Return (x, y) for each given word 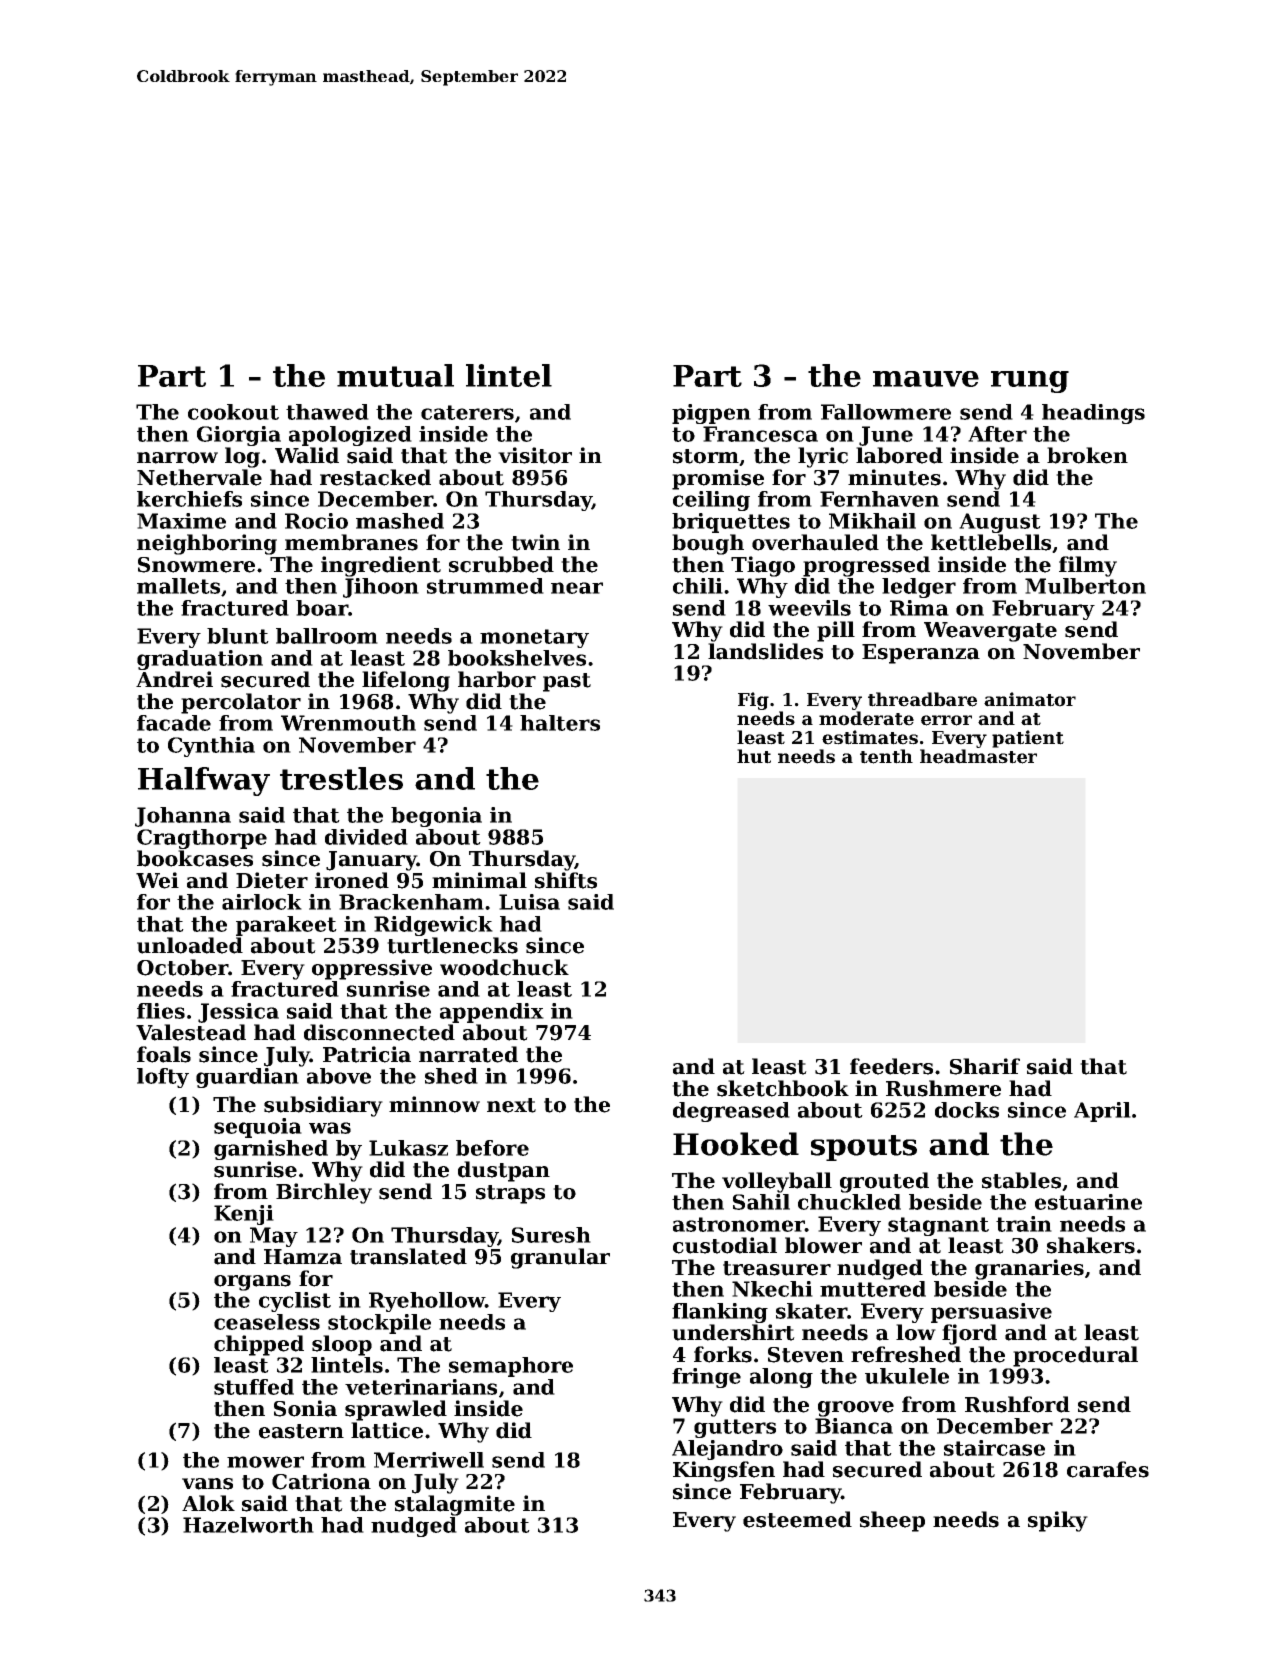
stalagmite (455, 1505)
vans (207, 1484)
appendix (492, 1013)
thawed (327, 412)
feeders (891, 1066)
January (371, 861)
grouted (884, 1182)
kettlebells (991, 542)
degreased (731, 1112)
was (330, 1128)
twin (535, 542)
